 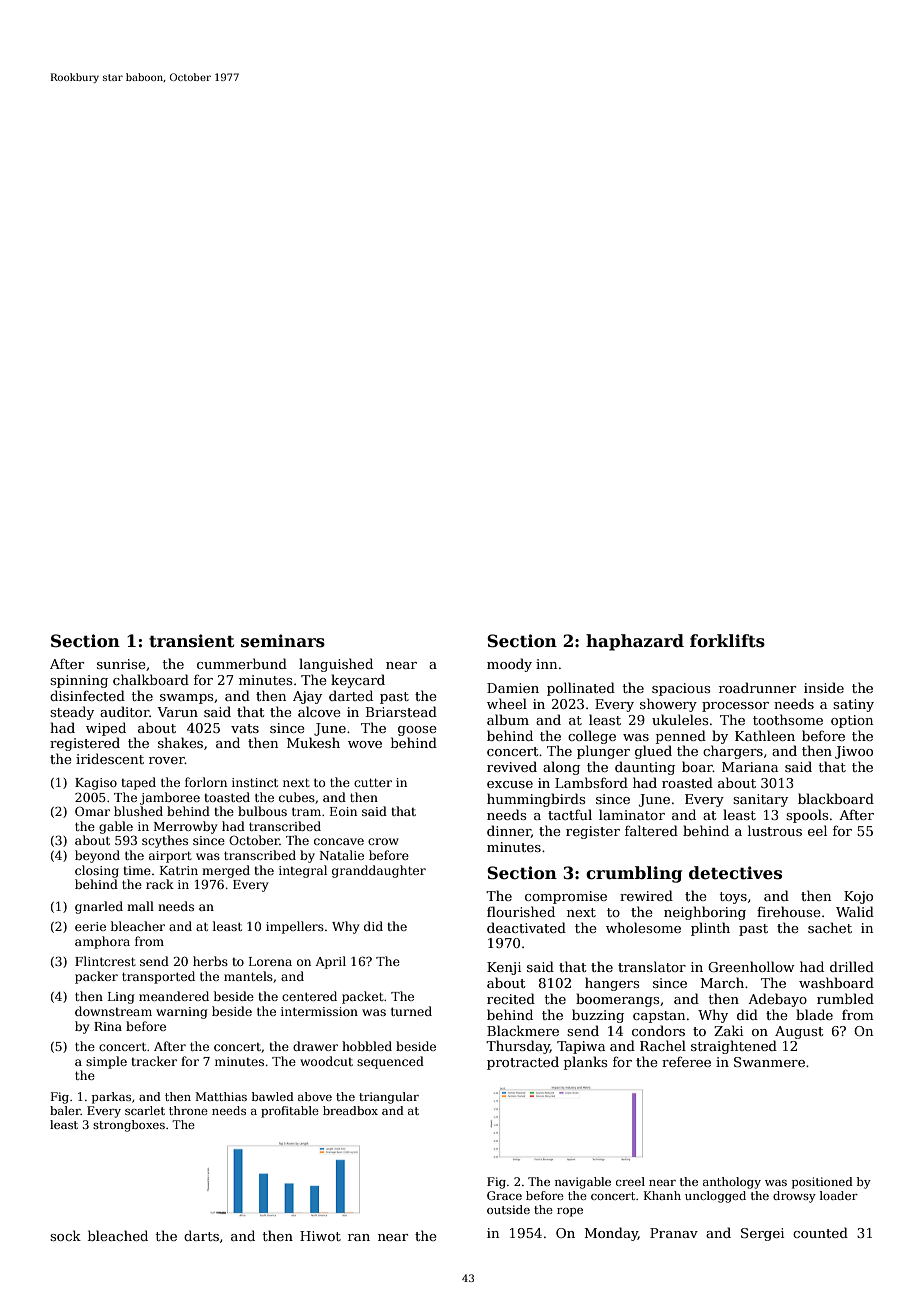 I want to click on referee, so click(x=686, y=1061).
